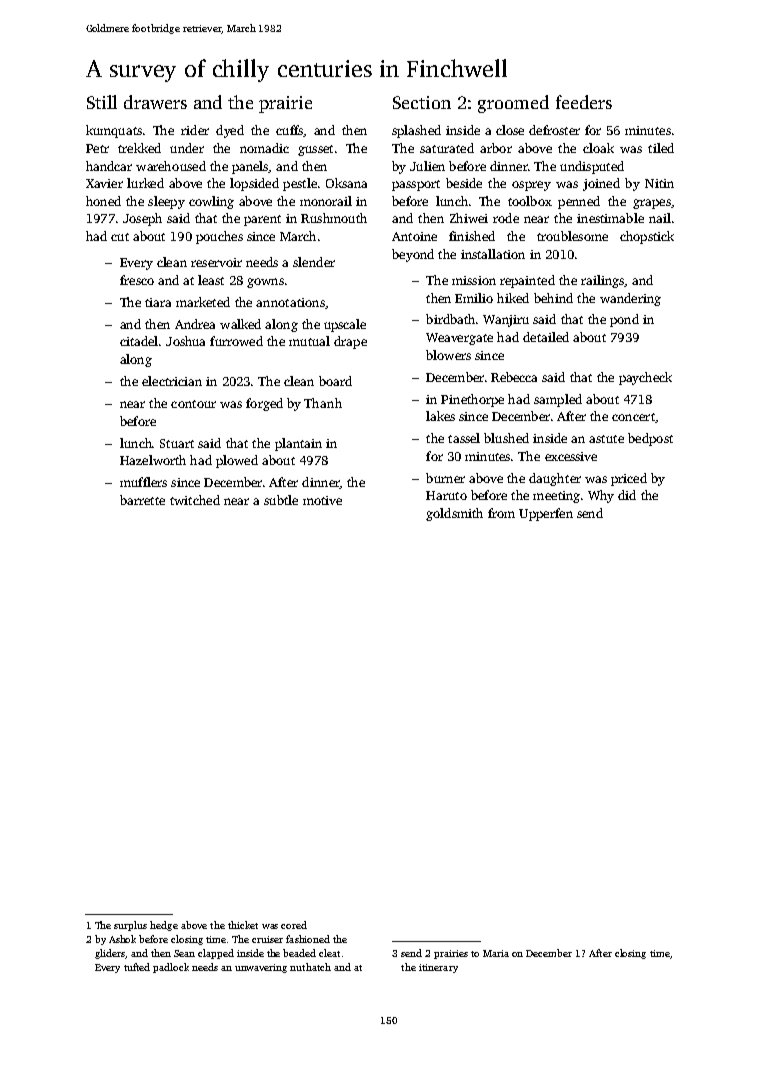 The image size is (760, 1078). What do you see at coordinates (350, 342) in the image?
I see `drape` at bounding box center [350, 342].
